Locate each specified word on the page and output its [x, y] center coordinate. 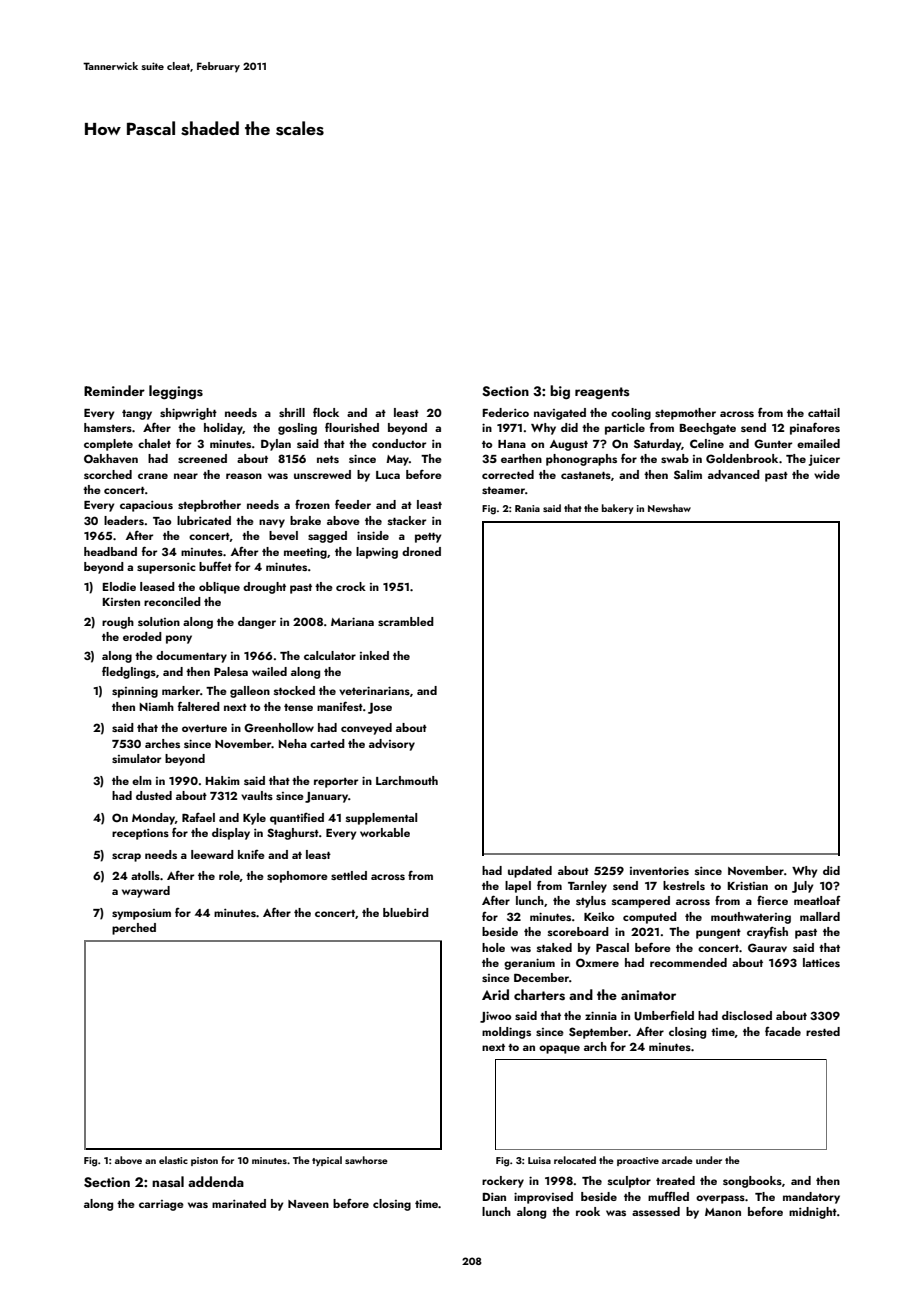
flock [326, 412]
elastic [173, 1160]
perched [134, 929]
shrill [292, 412]
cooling [631, 414]
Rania [527, 508]
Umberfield [664, 1016]
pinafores [815, 428]
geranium [529, 964]
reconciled [172, 601]
